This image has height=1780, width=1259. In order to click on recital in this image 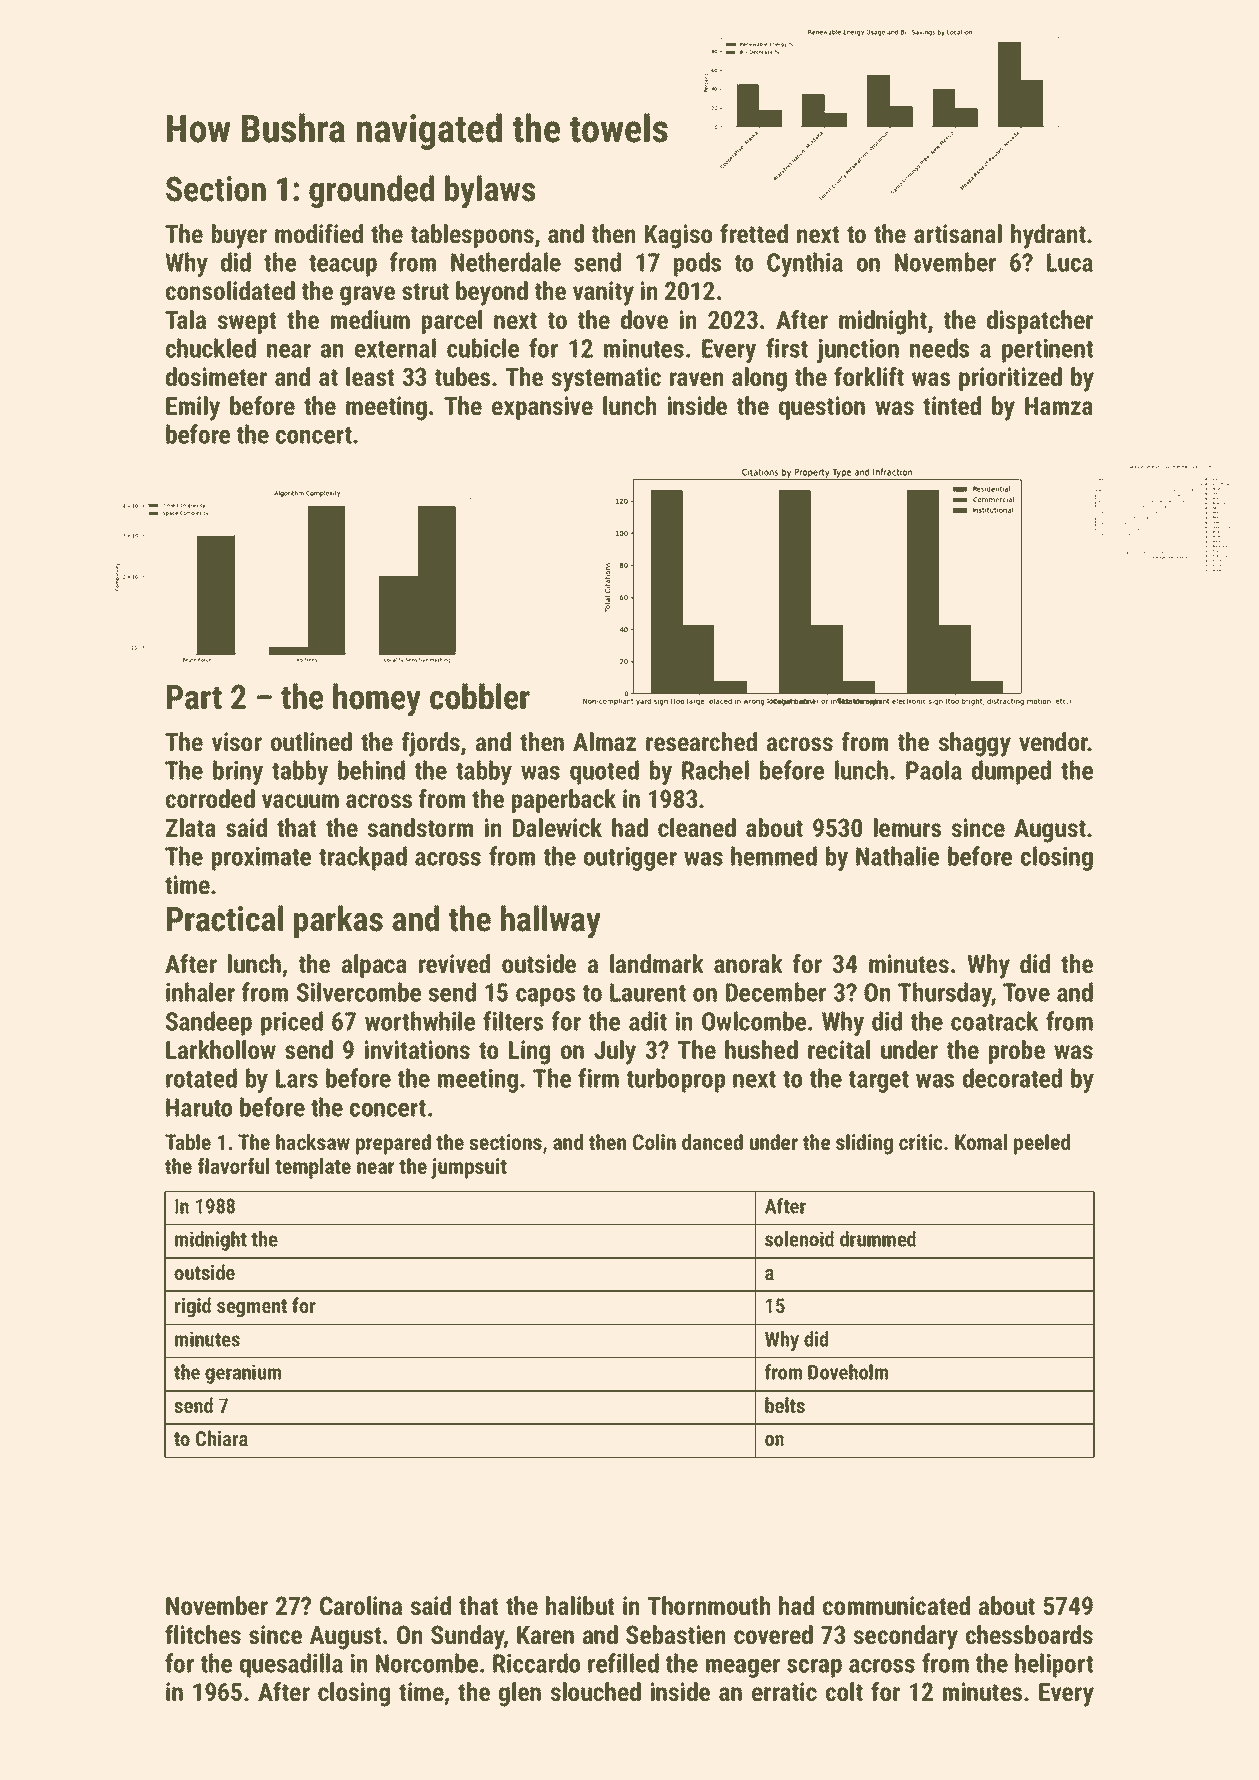, I will do `click(839, 1050)`.
